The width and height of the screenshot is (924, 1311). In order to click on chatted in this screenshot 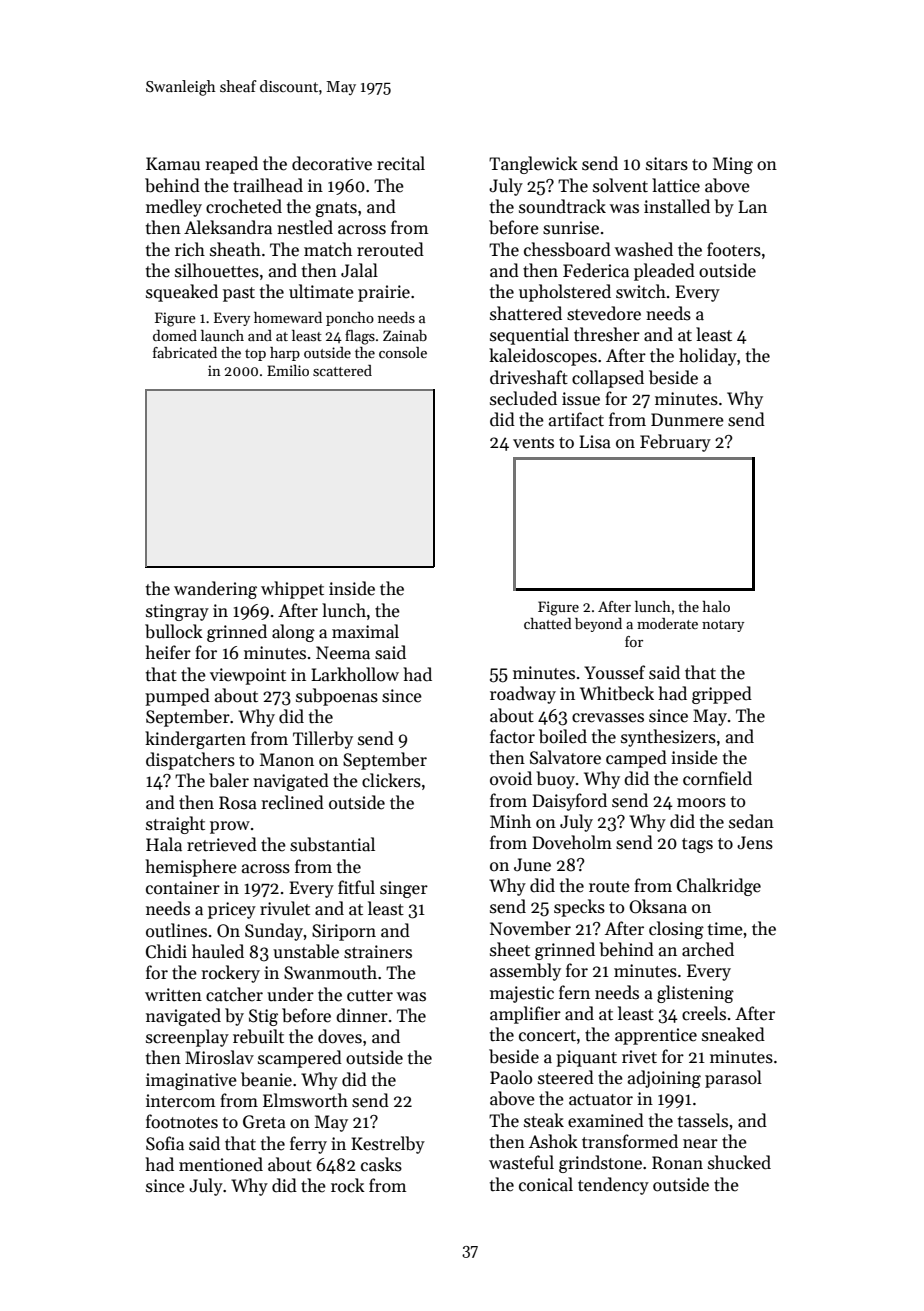, I will do `click(548, 623)`.
